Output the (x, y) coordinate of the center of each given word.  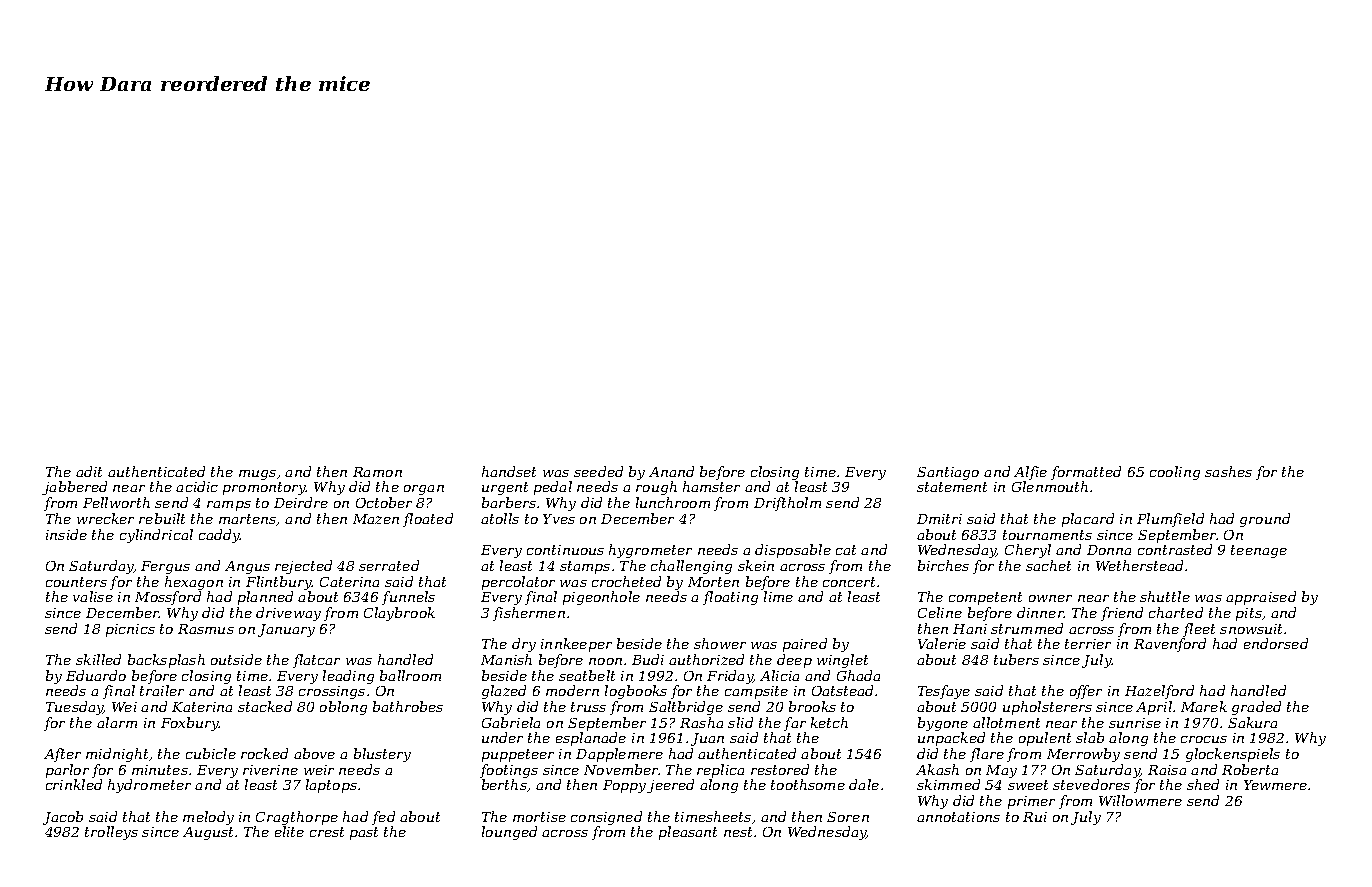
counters (76, 582)
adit (89, 471)
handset (509, 471)
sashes (1228, 471)
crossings (332, 692)
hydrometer (149, 786)
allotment (1006, 722)
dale (864, 784)
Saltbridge (686, 708)
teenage (1259, 551)
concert (849, 582)
